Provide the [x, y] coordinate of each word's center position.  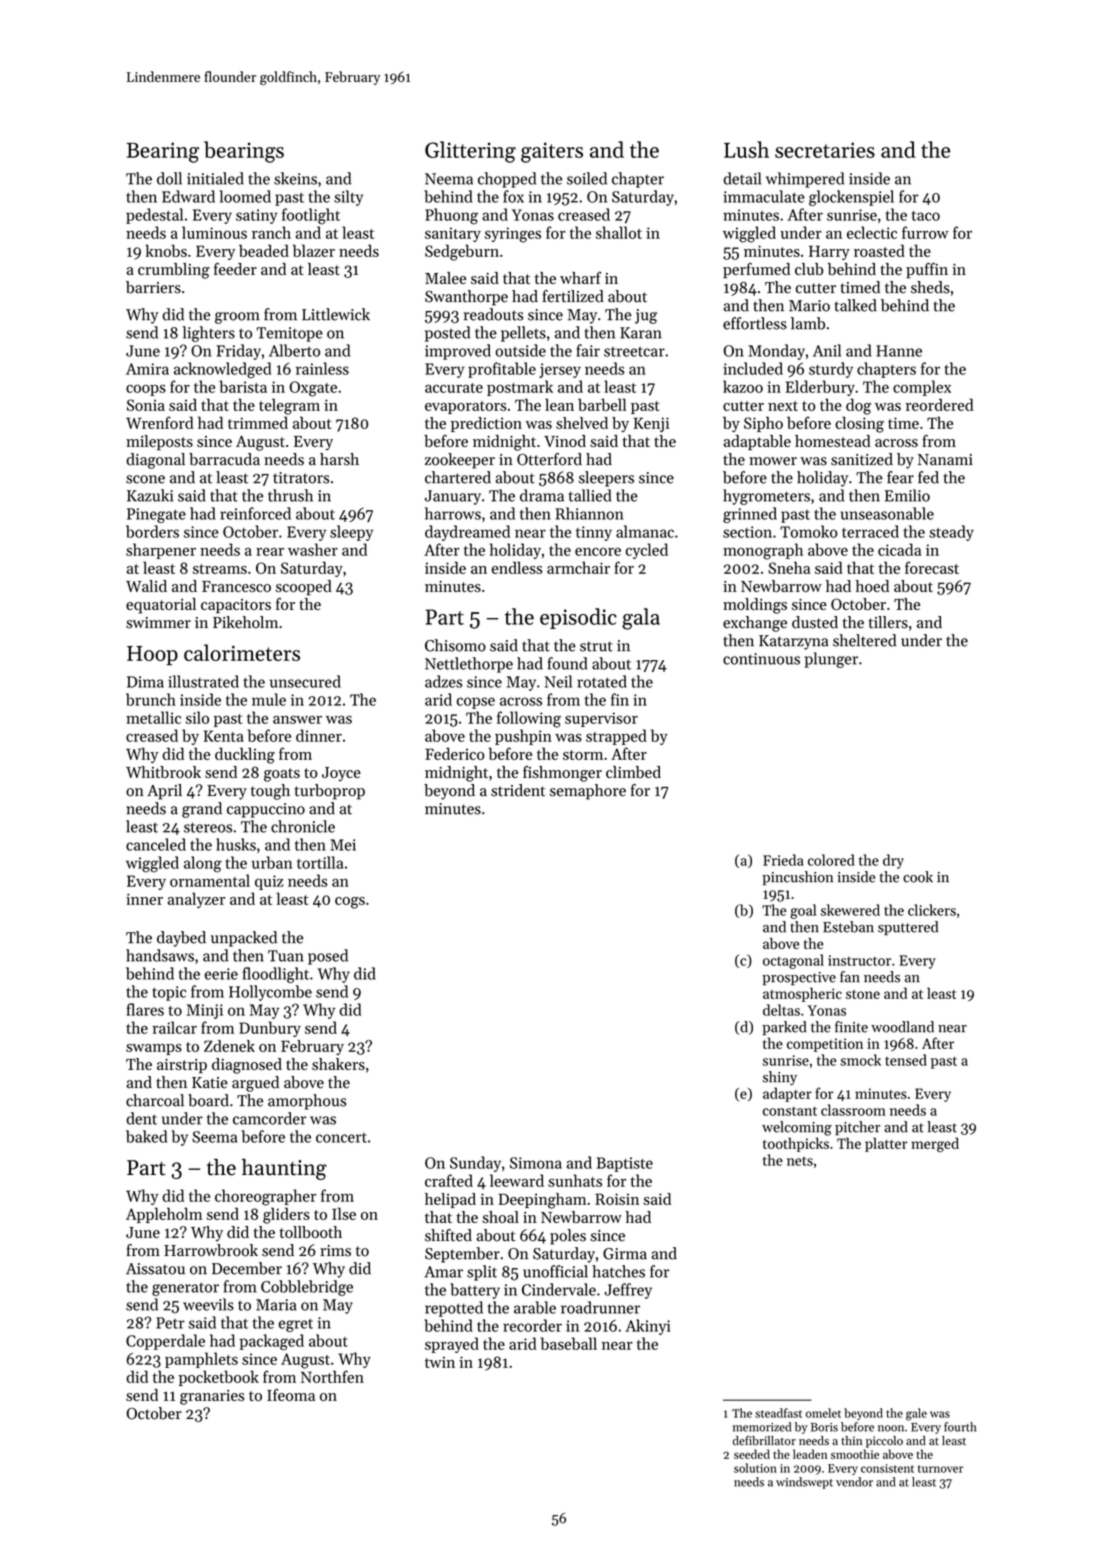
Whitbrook [163, 772]
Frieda [783, 860]
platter [886, 1144]
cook [918, 877]
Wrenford [160, 422]
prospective [799, 979]
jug [646, 316]
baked [146, 1136]
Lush [746, 149]
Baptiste [625, 1164]
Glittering [470, 152]
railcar [174, 1027]
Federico [455, 753]
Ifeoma [291, 1394]
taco [926, 216]
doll [169, 178]
